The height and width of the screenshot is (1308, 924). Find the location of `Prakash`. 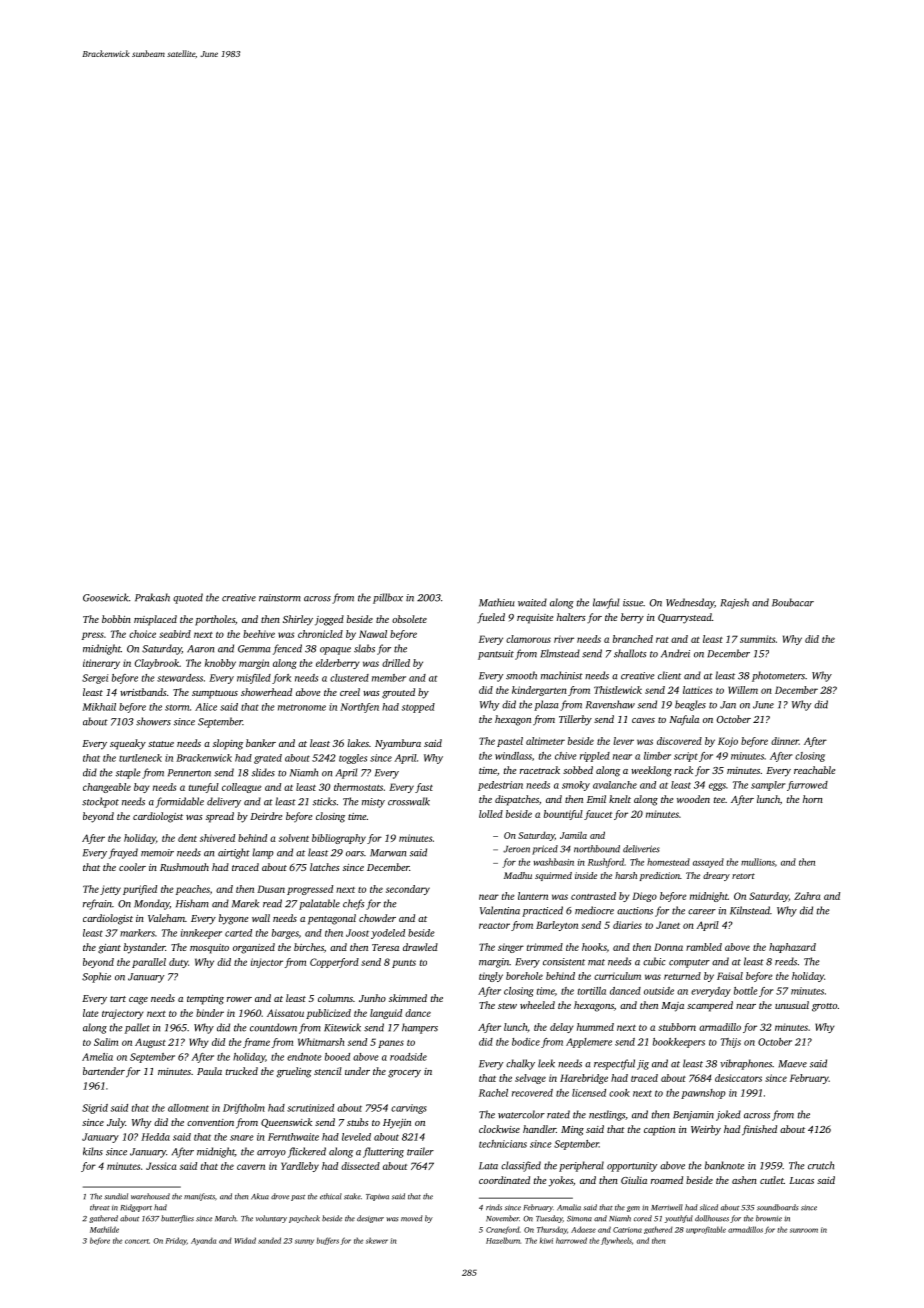

Prakash is located at coordinates (152, 597).
